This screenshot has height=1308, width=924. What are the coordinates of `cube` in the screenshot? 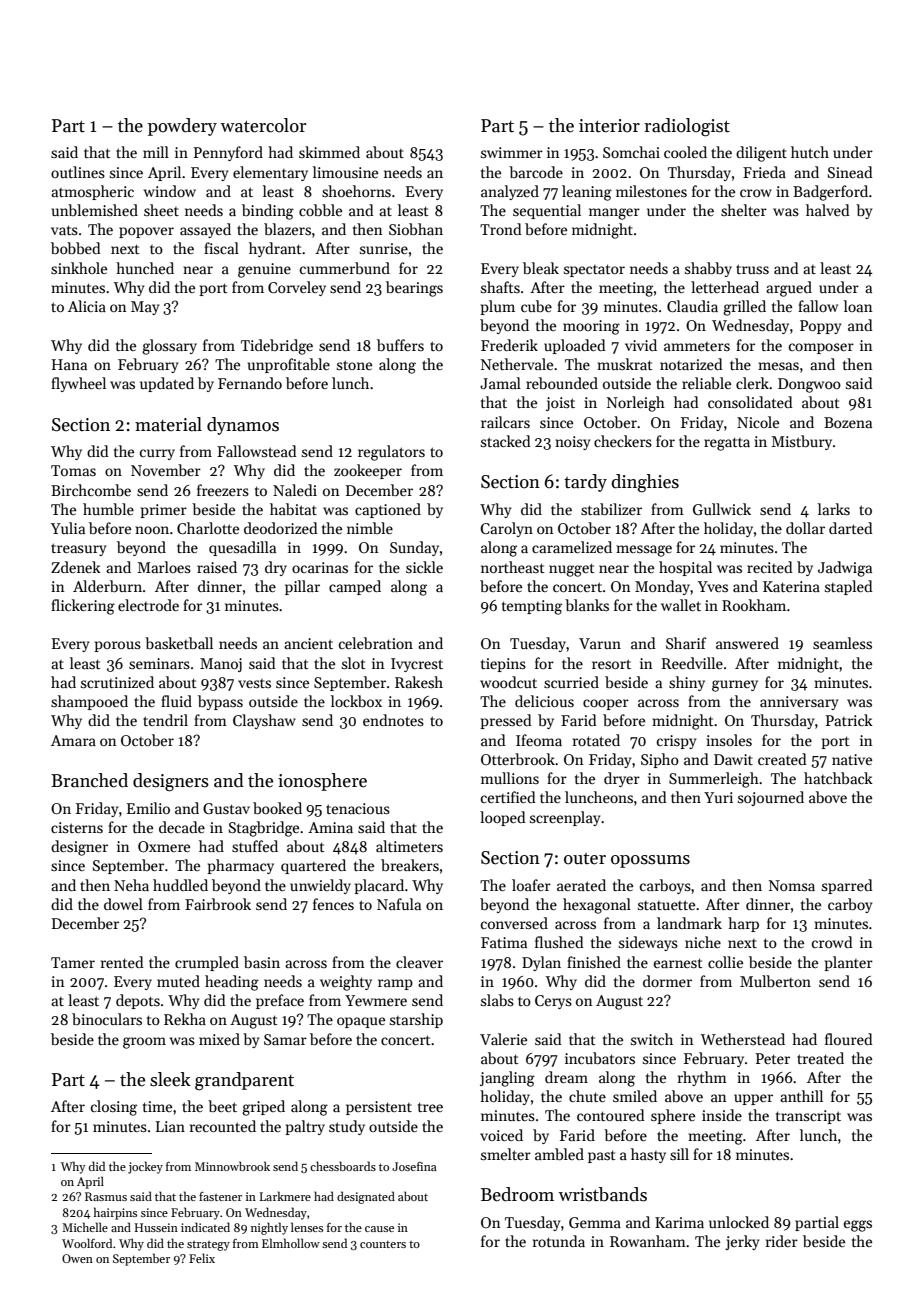 It's located at (536, 306).
